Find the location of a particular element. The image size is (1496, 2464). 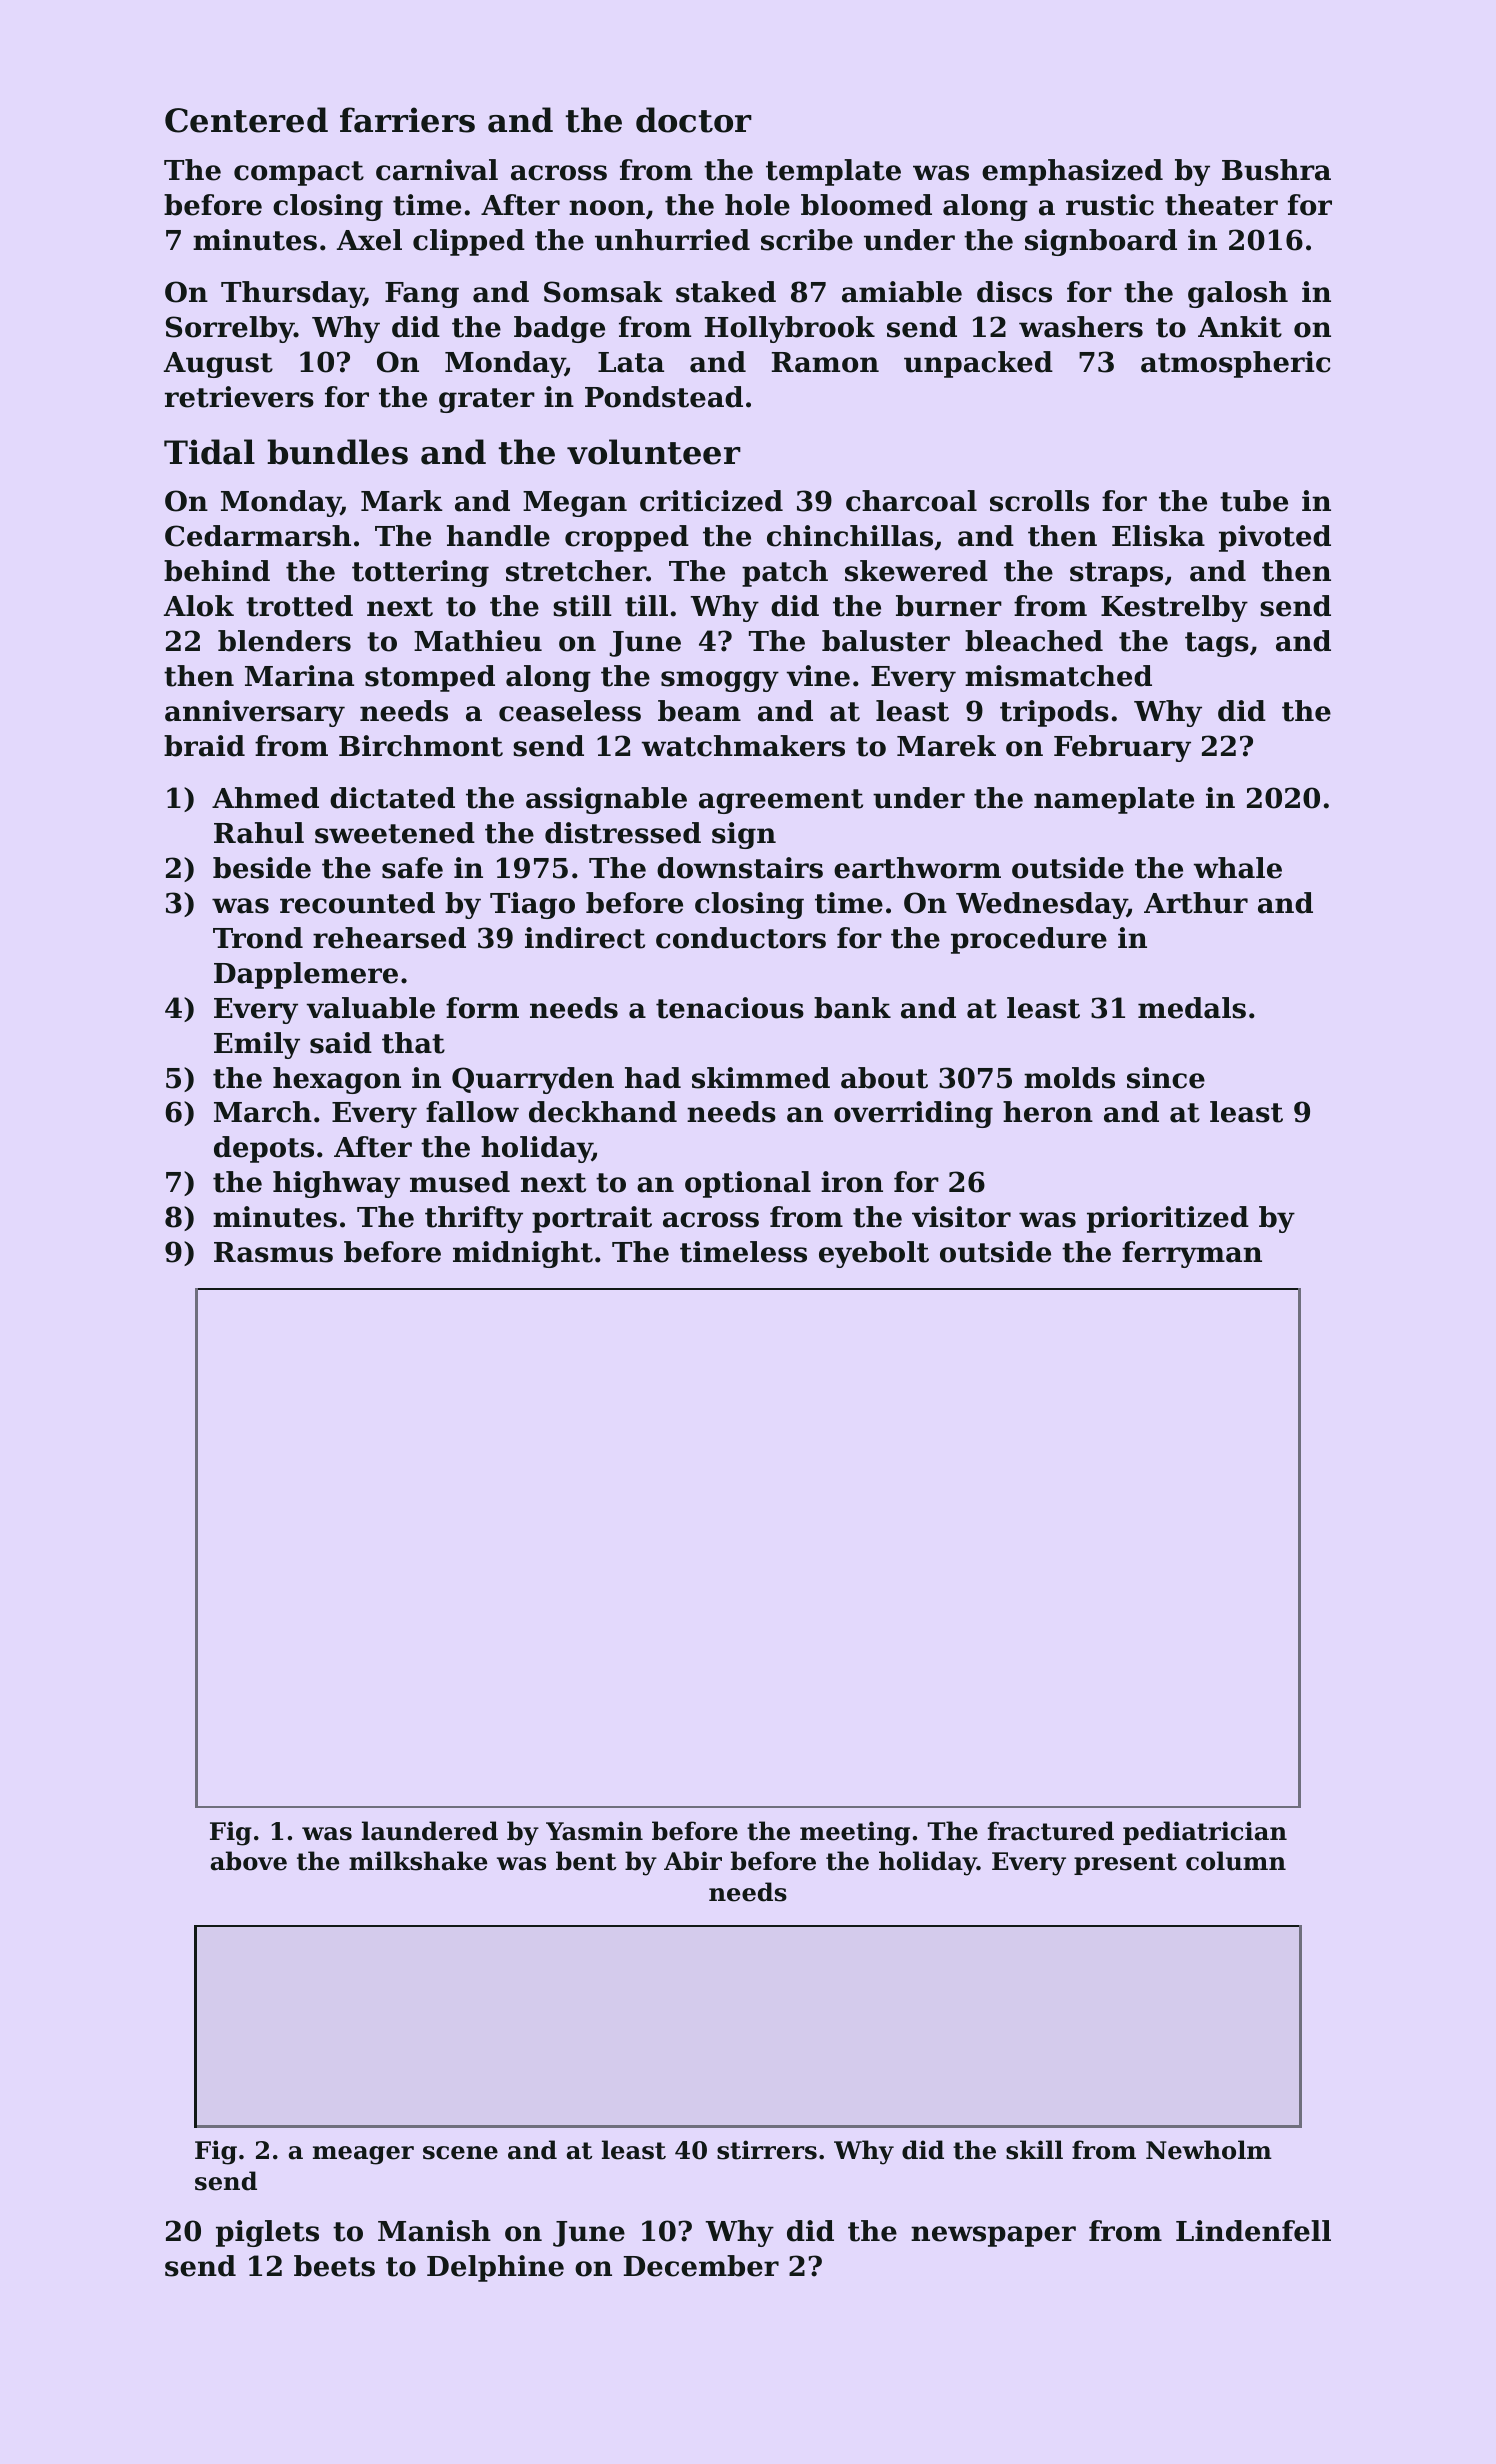

Rahul is located at coordinates (259, 833).
